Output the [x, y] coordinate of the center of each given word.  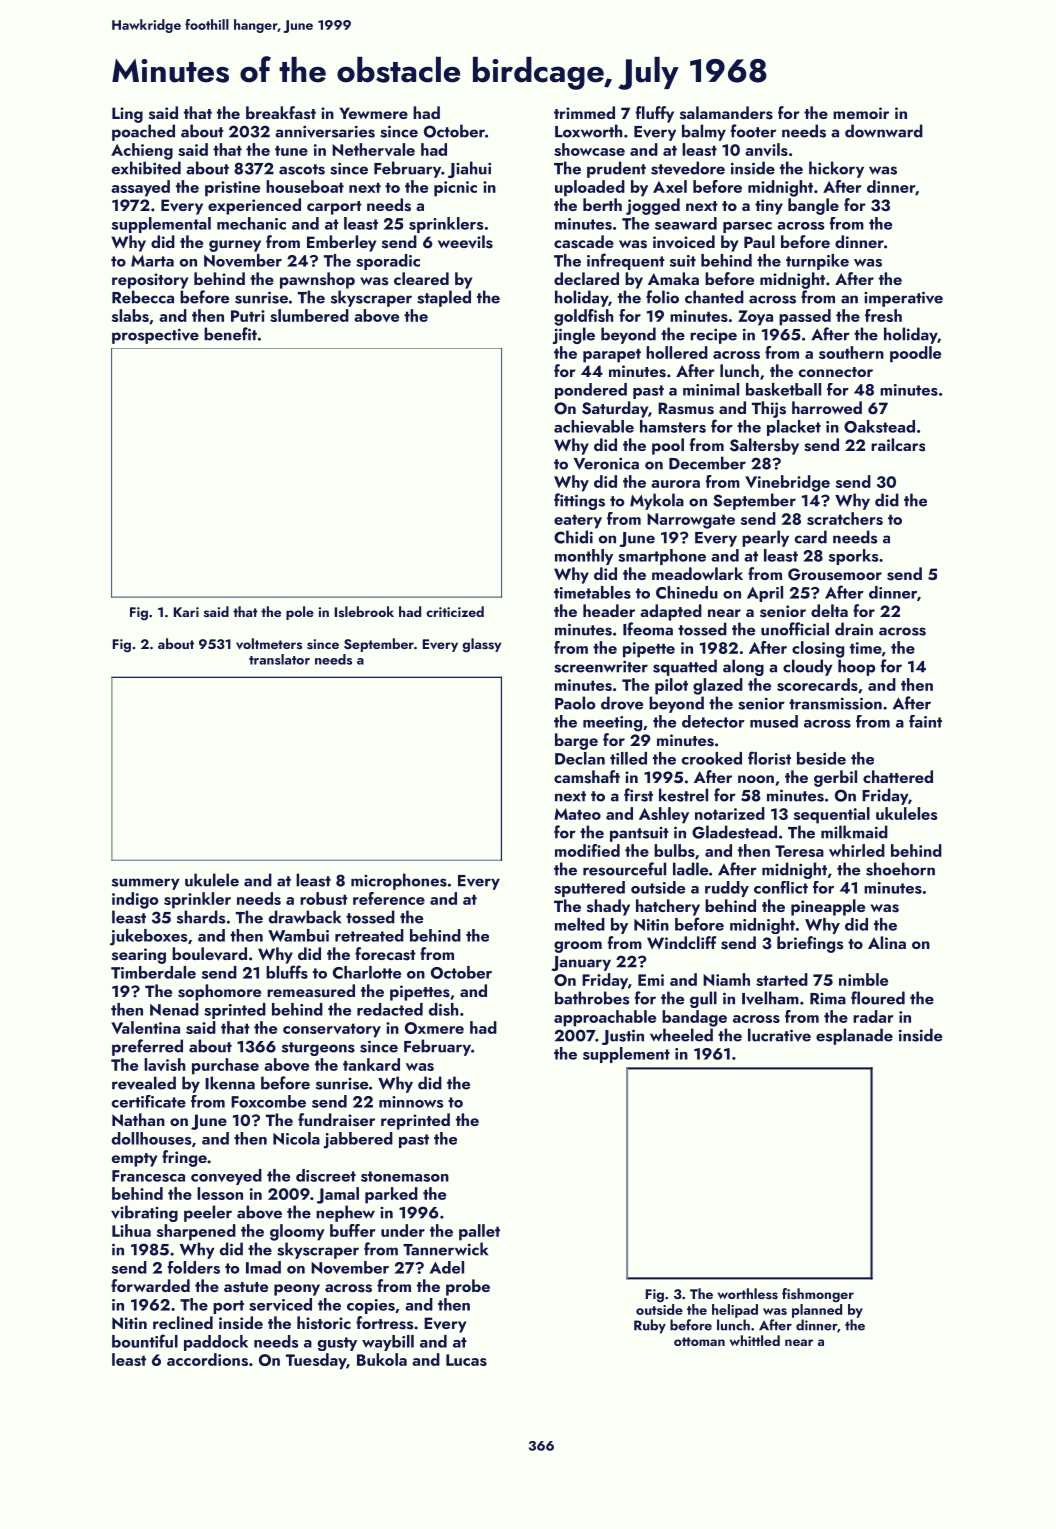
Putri [248, 316]
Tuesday [316, 1361]
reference [389, 898]
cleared [421, 278]
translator [279, 659]
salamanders [726, 113]
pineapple [828, 907]
